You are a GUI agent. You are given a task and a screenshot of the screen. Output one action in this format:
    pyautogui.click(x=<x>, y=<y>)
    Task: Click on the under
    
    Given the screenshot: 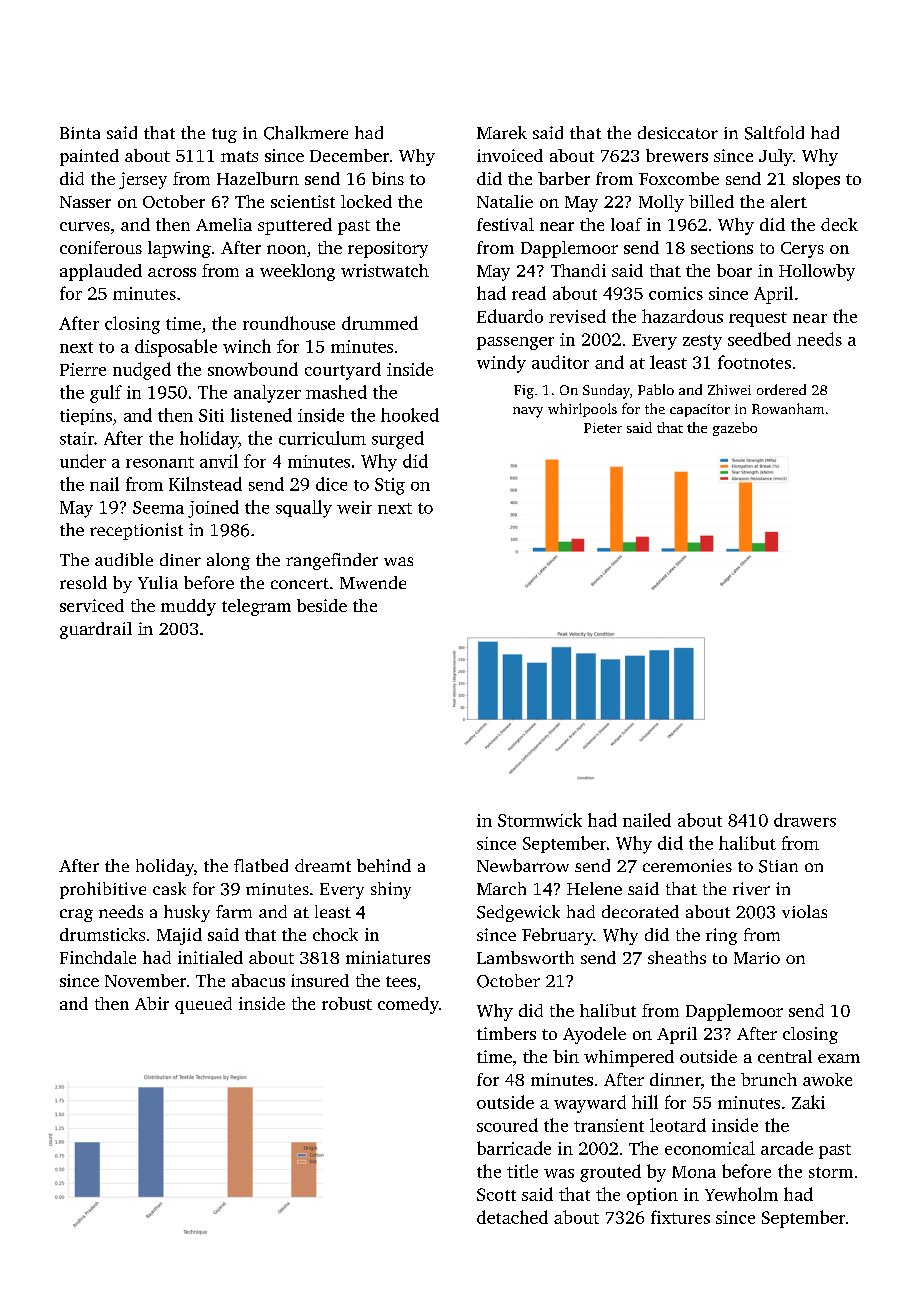 What is the action you would take?
    pyautogui.click(x=83, y=461)
